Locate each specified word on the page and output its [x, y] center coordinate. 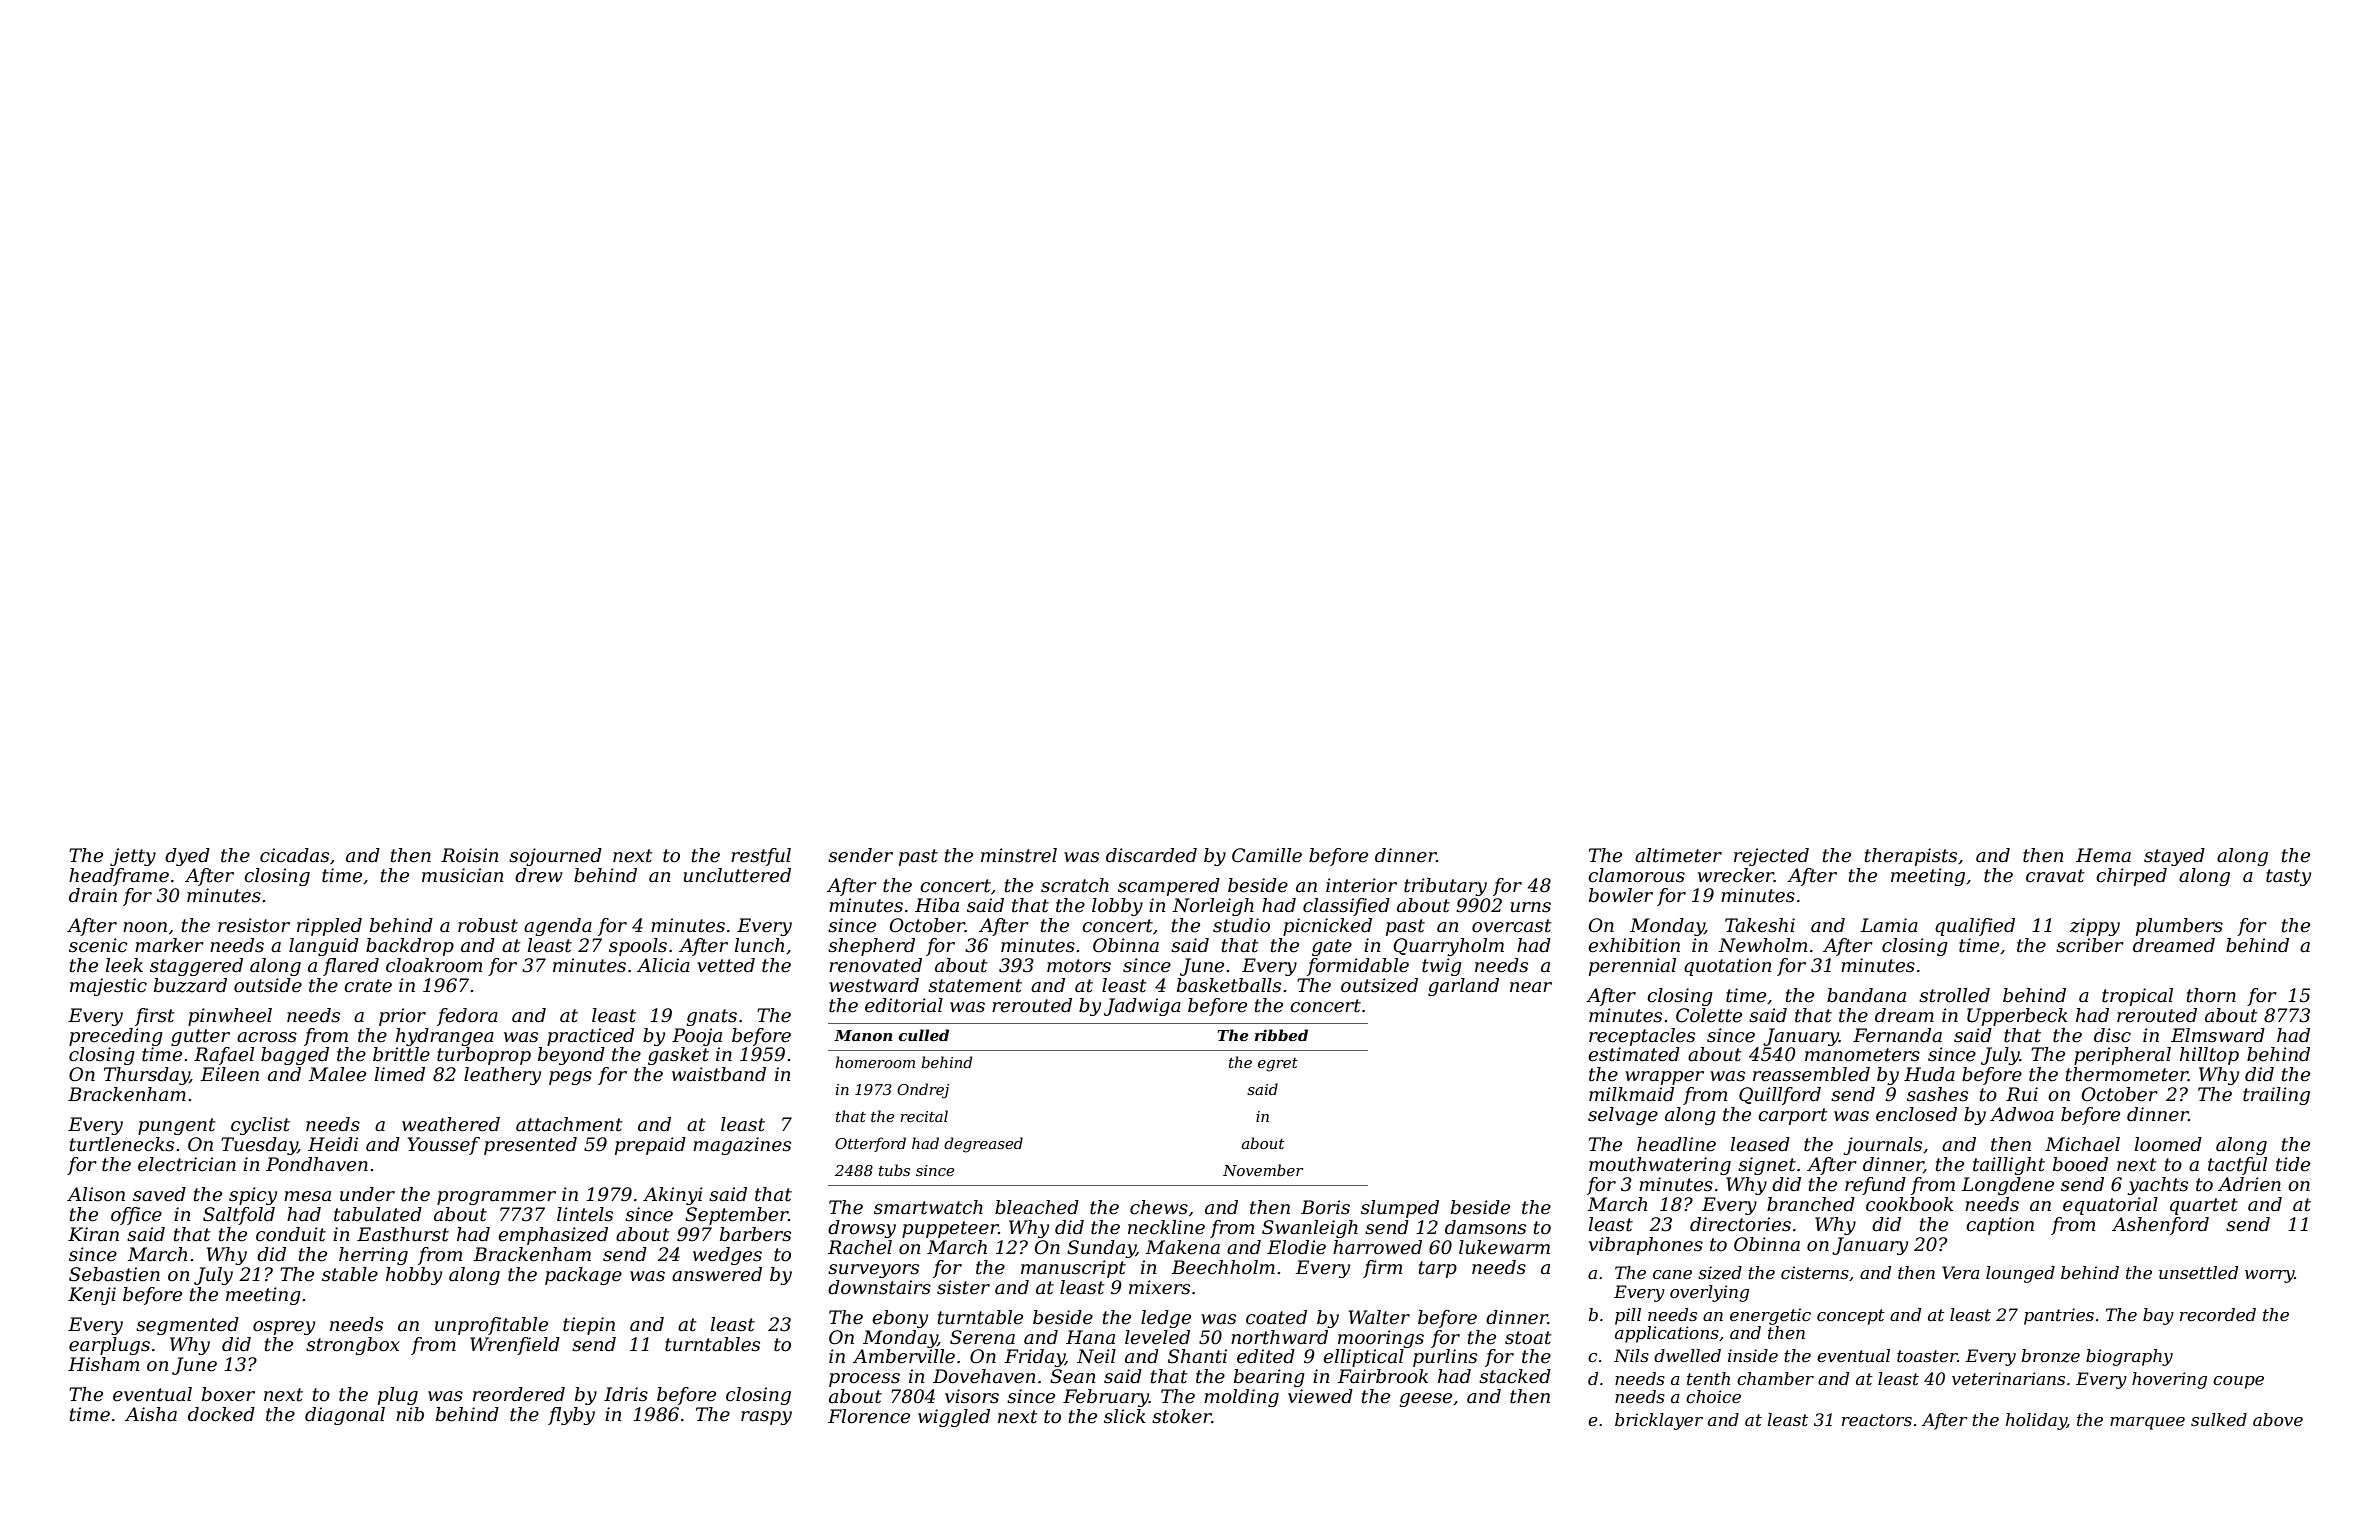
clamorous [1636, 875]
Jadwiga [1142, 1007]
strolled [1954, 995]
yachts [2157, 1186]
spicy [253, 1196]
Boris [1325, 1207]
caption [2000, 1226]
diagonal [345, 1416]
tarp [1438, 1269]
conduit [291, 1234]
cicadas [294, 855]
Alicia [663, 965]
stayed [2174, 857]
